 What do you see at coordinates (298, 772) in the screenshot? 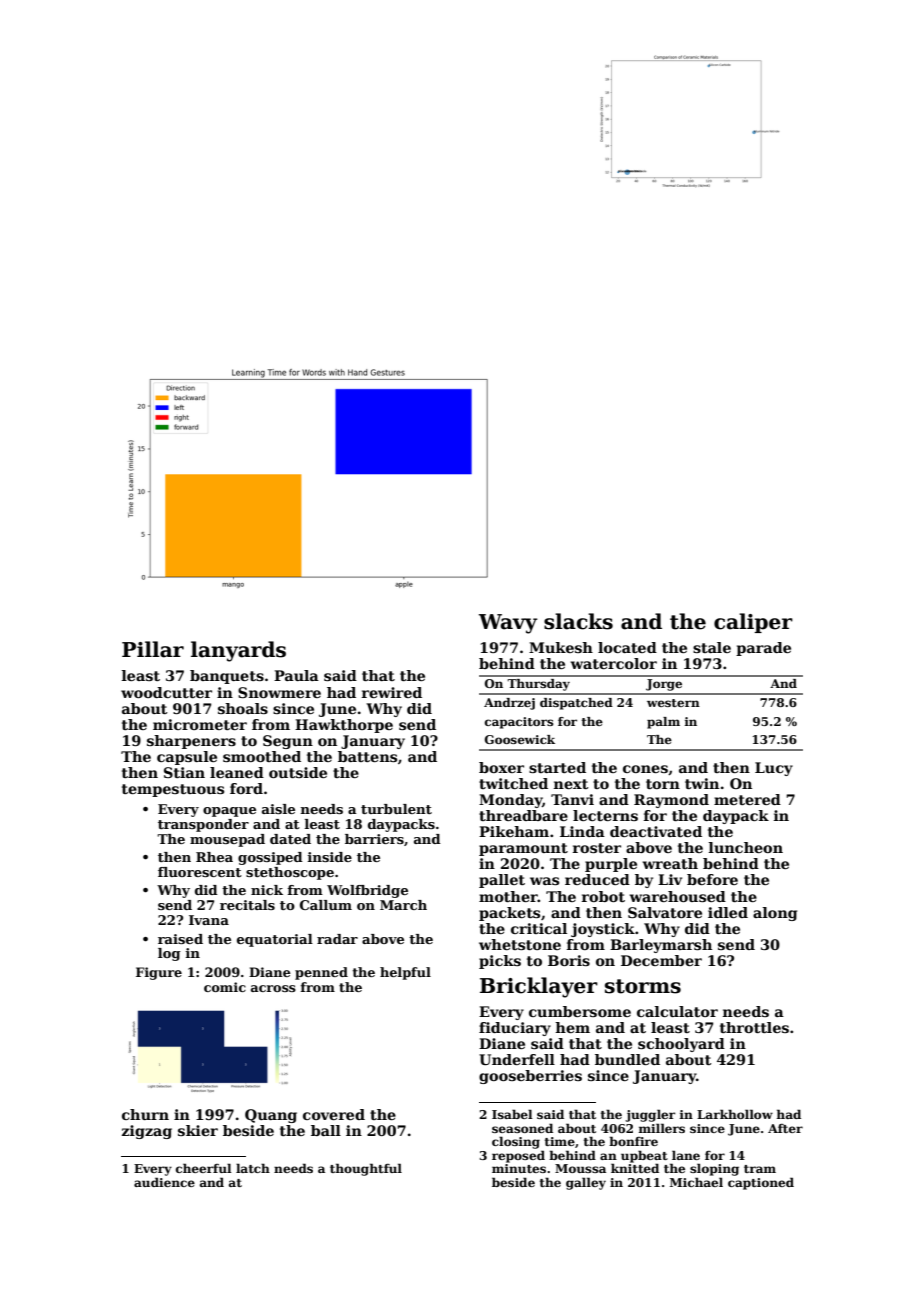
I see `outside` at bounding box center [298, 772].
